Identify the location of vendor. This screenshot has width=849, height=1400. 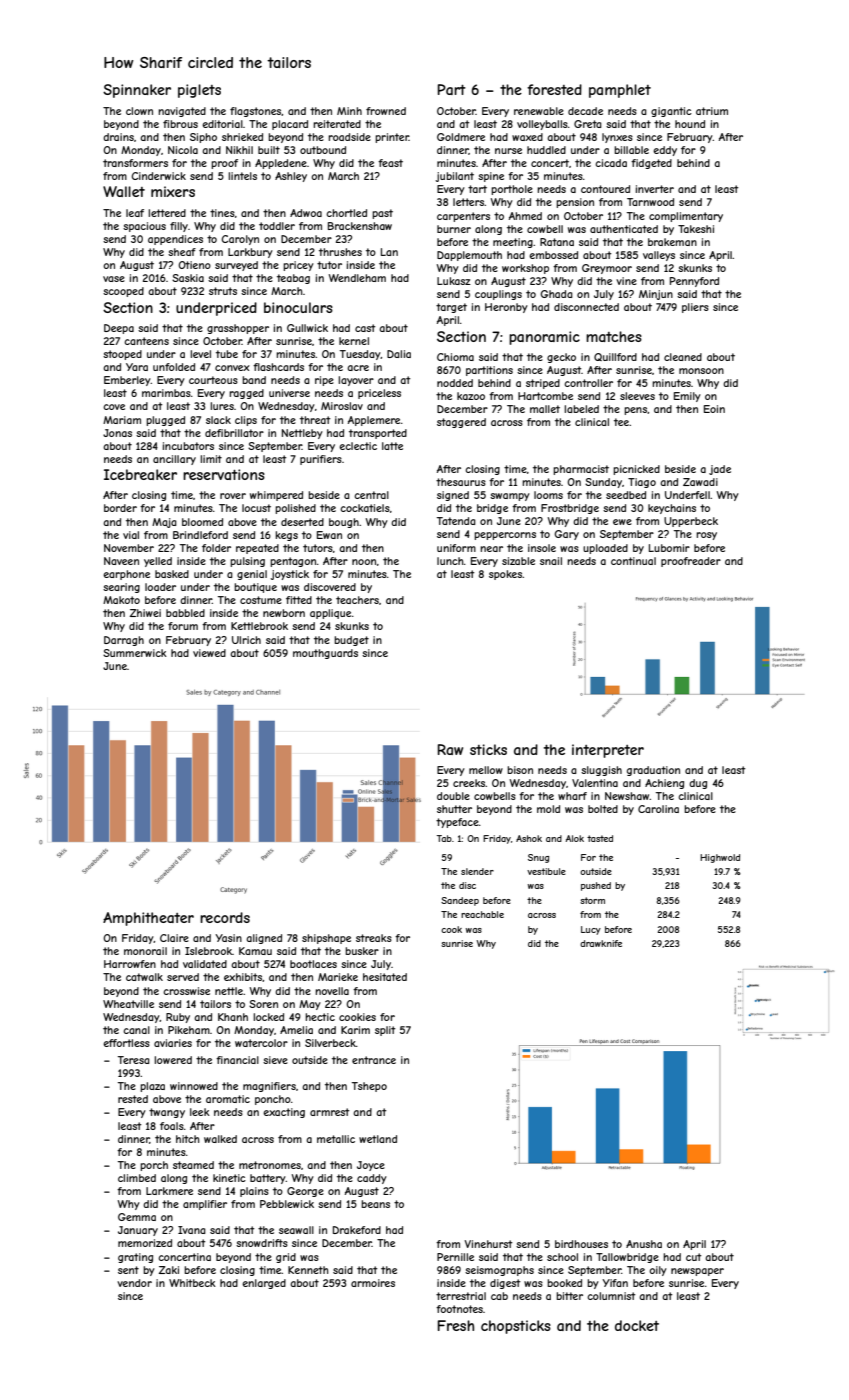
(134, 1283).
